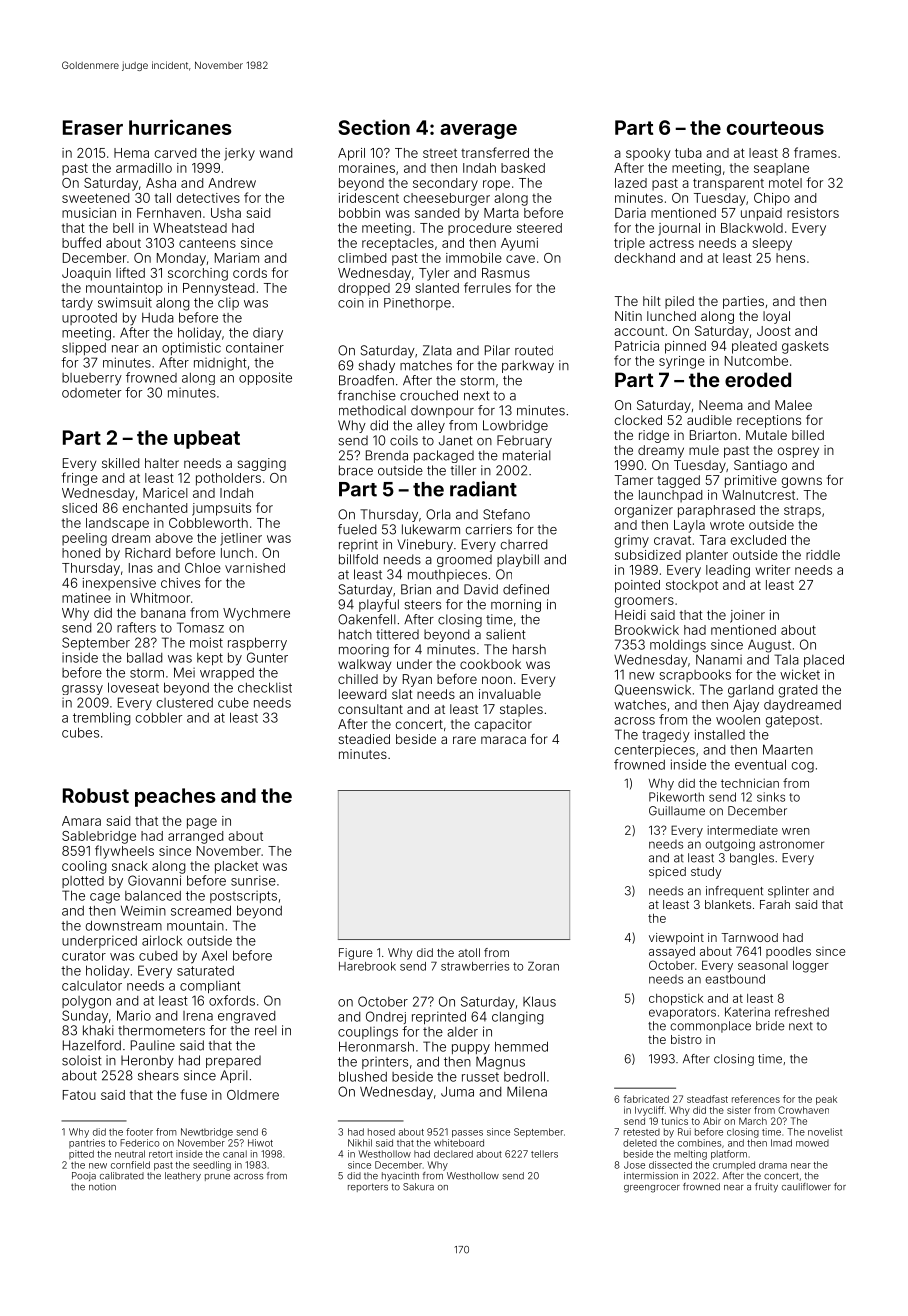 This page has height=1316, width=908. I want to click on grated, so click(798, 691).
